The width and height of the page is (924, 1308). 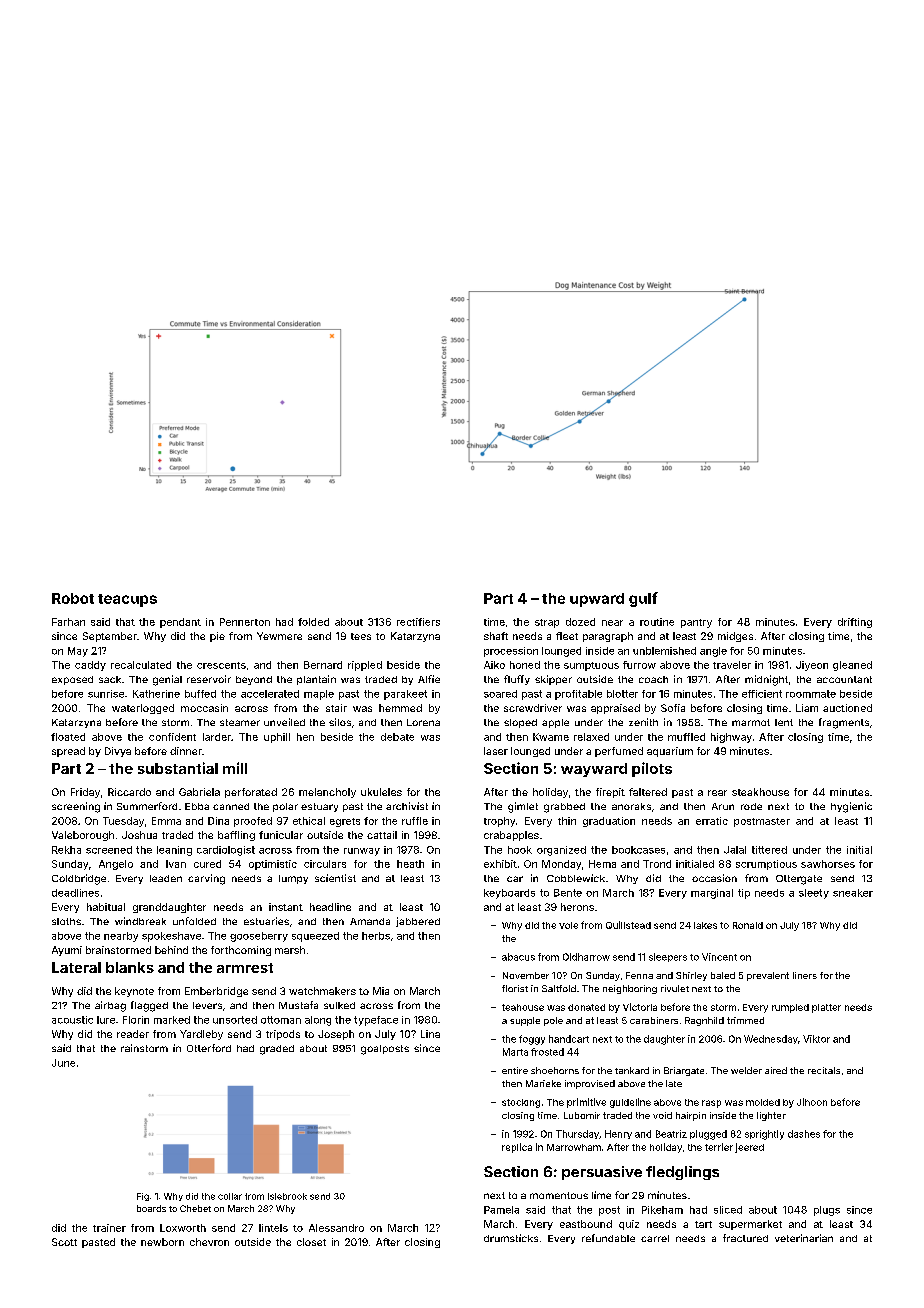 I want to click on Lina, so click(x=430, y=1034).
